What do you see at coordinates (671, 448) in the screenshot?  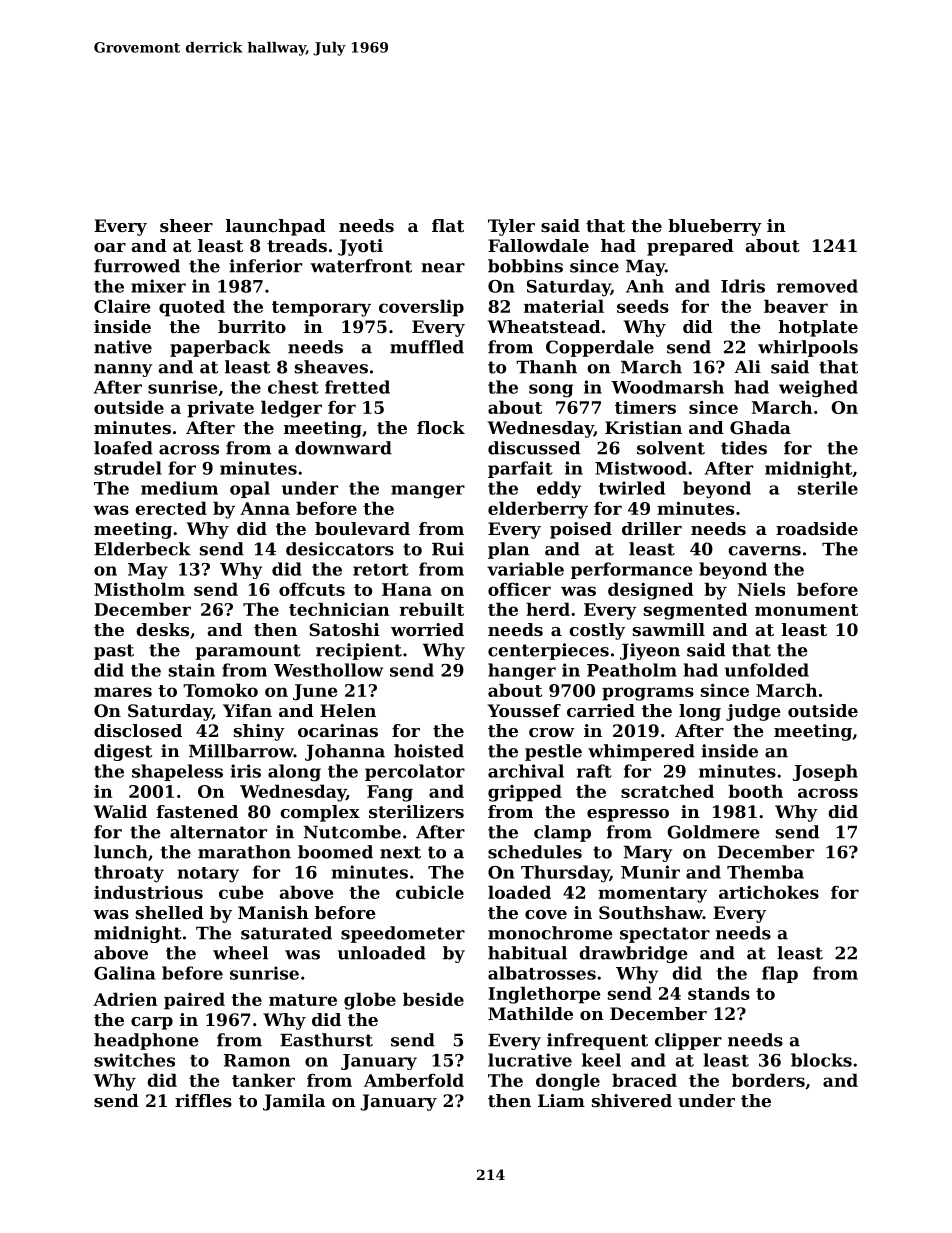 I see `solvent` at bounding box center [671, 448].
